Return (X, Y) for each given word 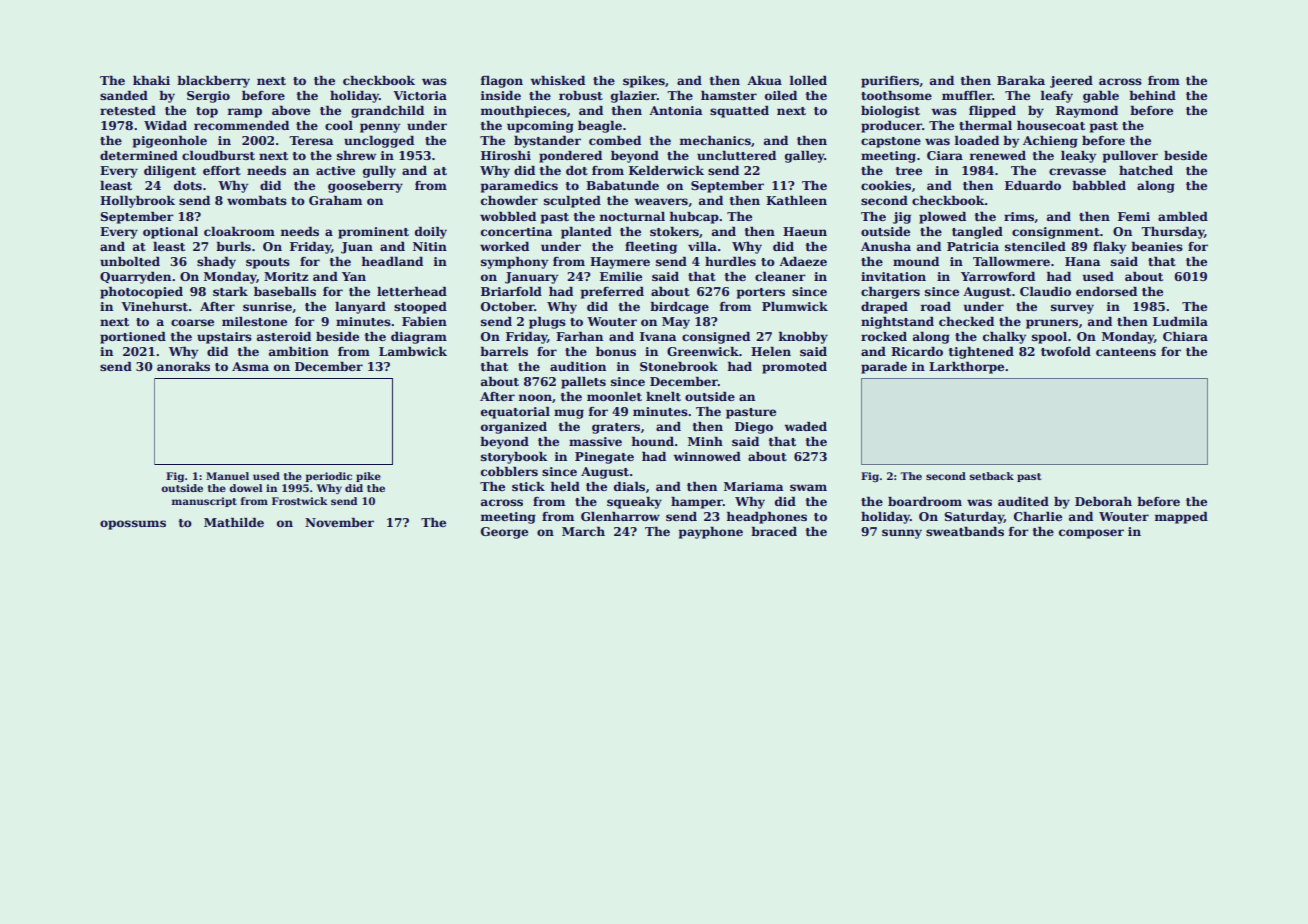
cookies (886, 185)
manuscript (204, 502)
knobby (803, 338)
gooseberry (365, 187)
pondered (570, 157)
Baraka (1021, 80)
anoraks (183, 366)
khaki (151, 80)
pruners (1052, 324)
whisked (557, 80)
